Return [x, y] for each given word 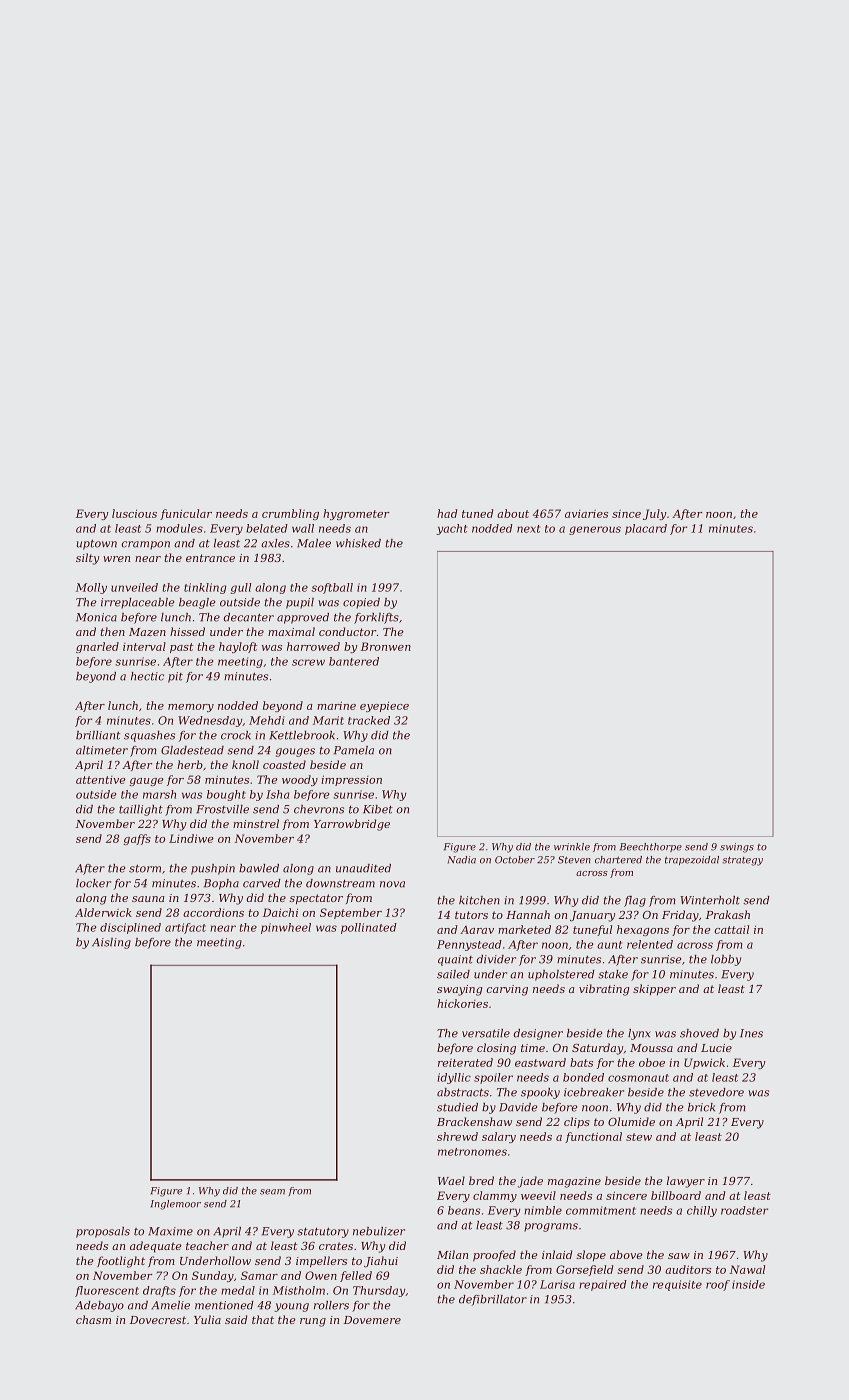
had [447, 513]
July [655, 514]
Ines [751, 1033]
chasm [93, 1319]
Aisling [111, 943]
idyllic [454, 1078]
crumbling [290, 514]
